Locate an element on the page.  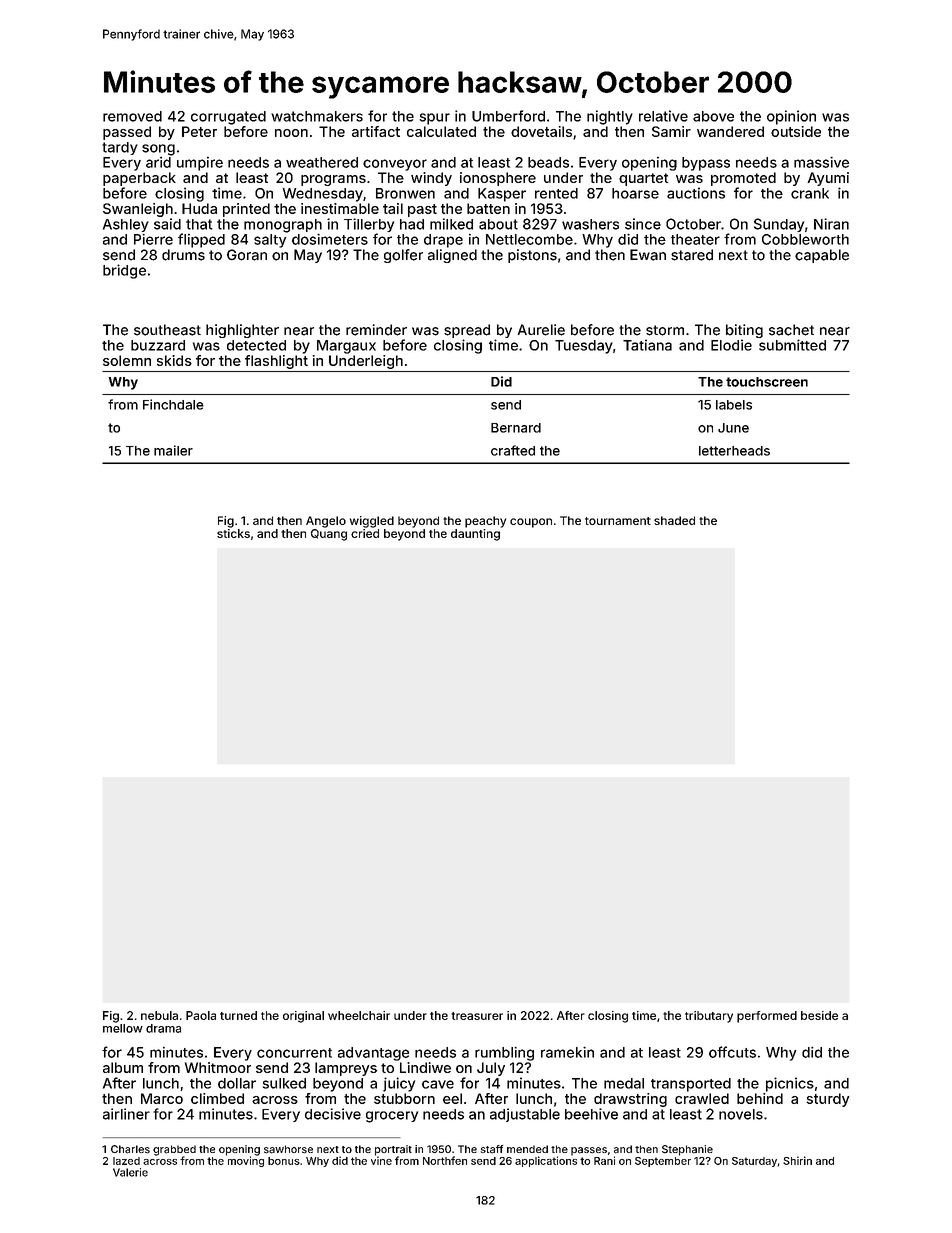
Sunday is located at coordinates (779, 225).
